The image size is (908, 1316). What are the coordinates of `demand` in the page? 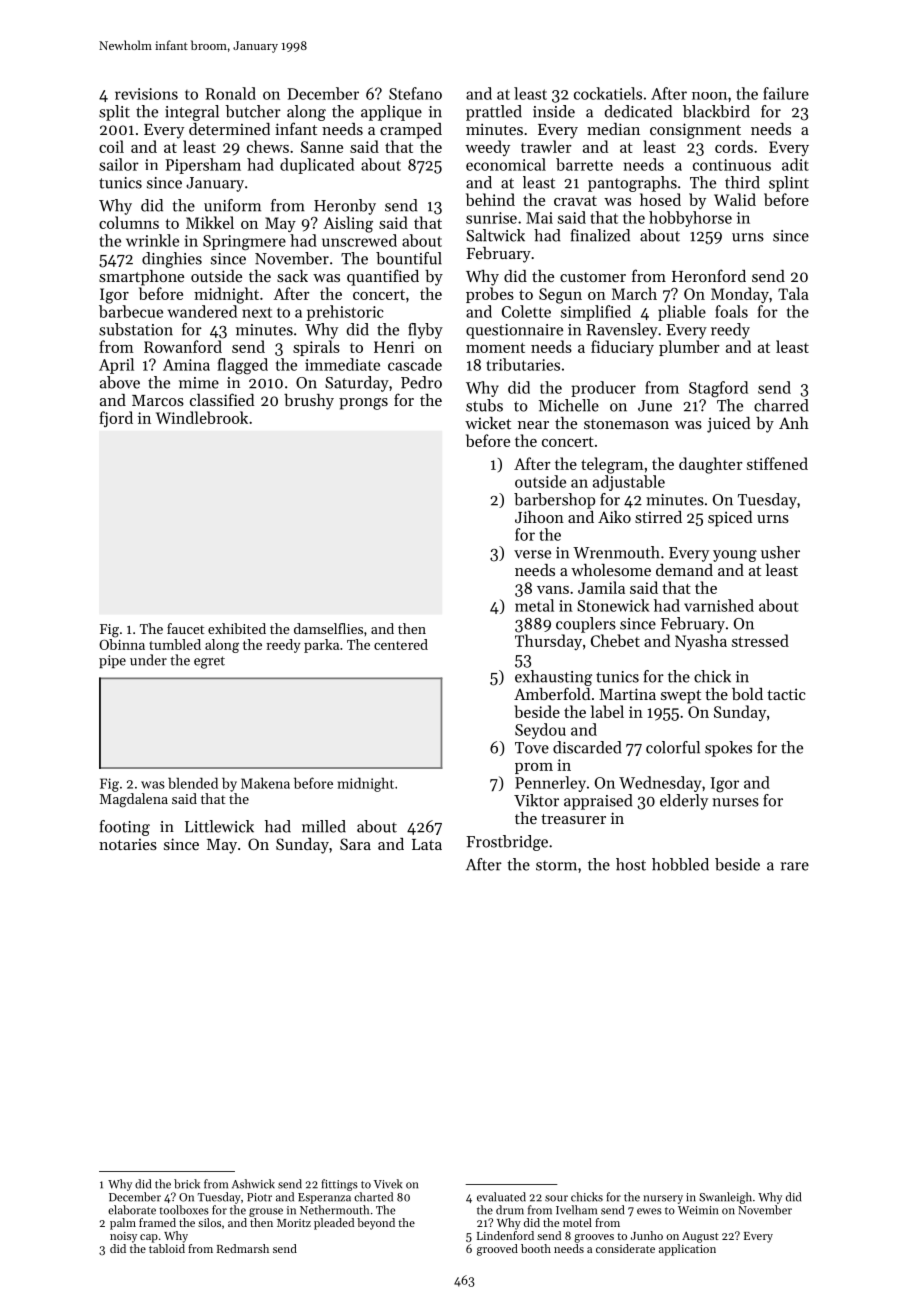 It's located at (684, 570).
